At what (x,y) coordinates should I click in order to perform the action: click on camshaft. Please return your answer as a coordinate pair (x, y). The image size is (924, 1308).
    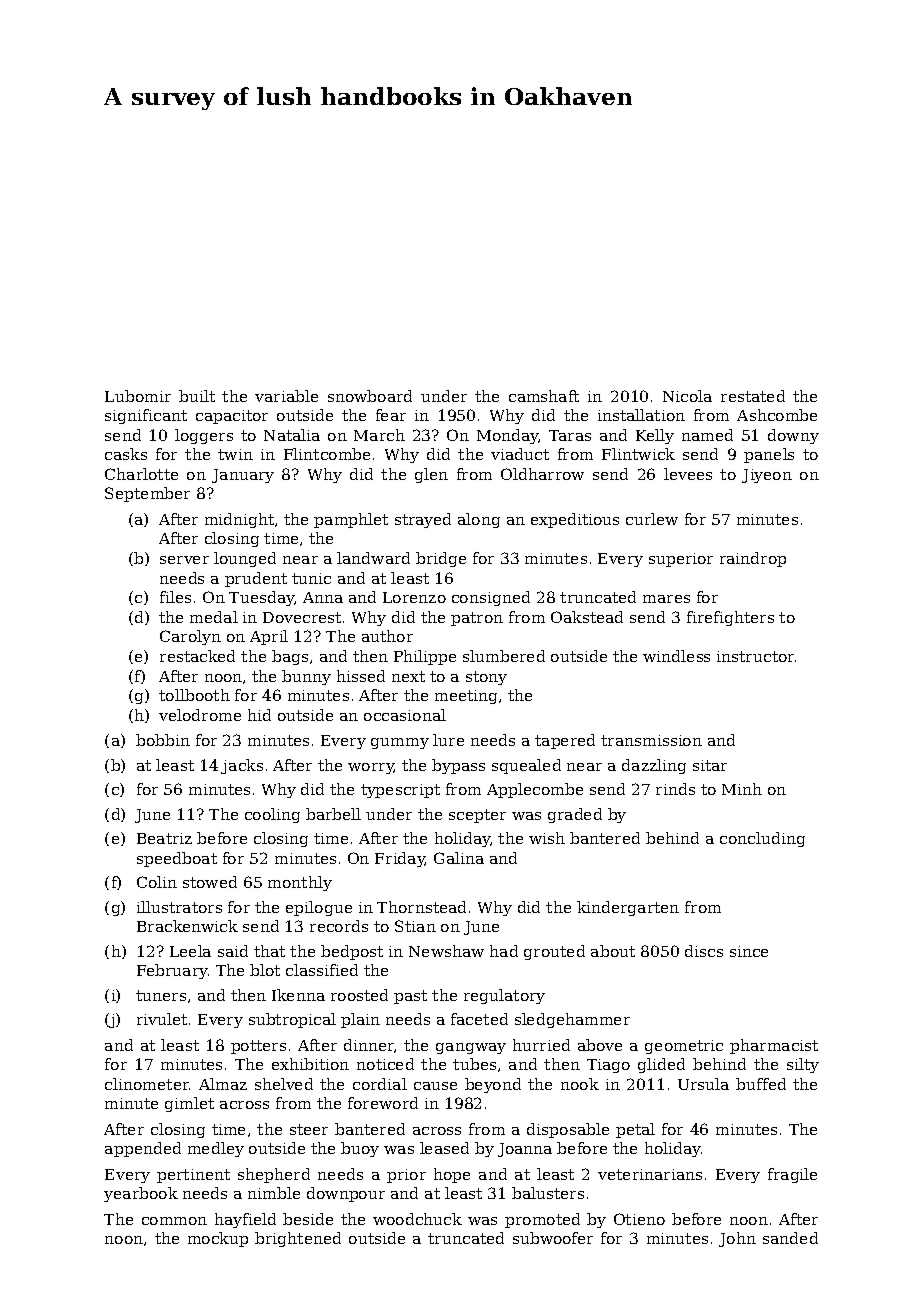
    Looking at the image, I should click on (544, 396).
